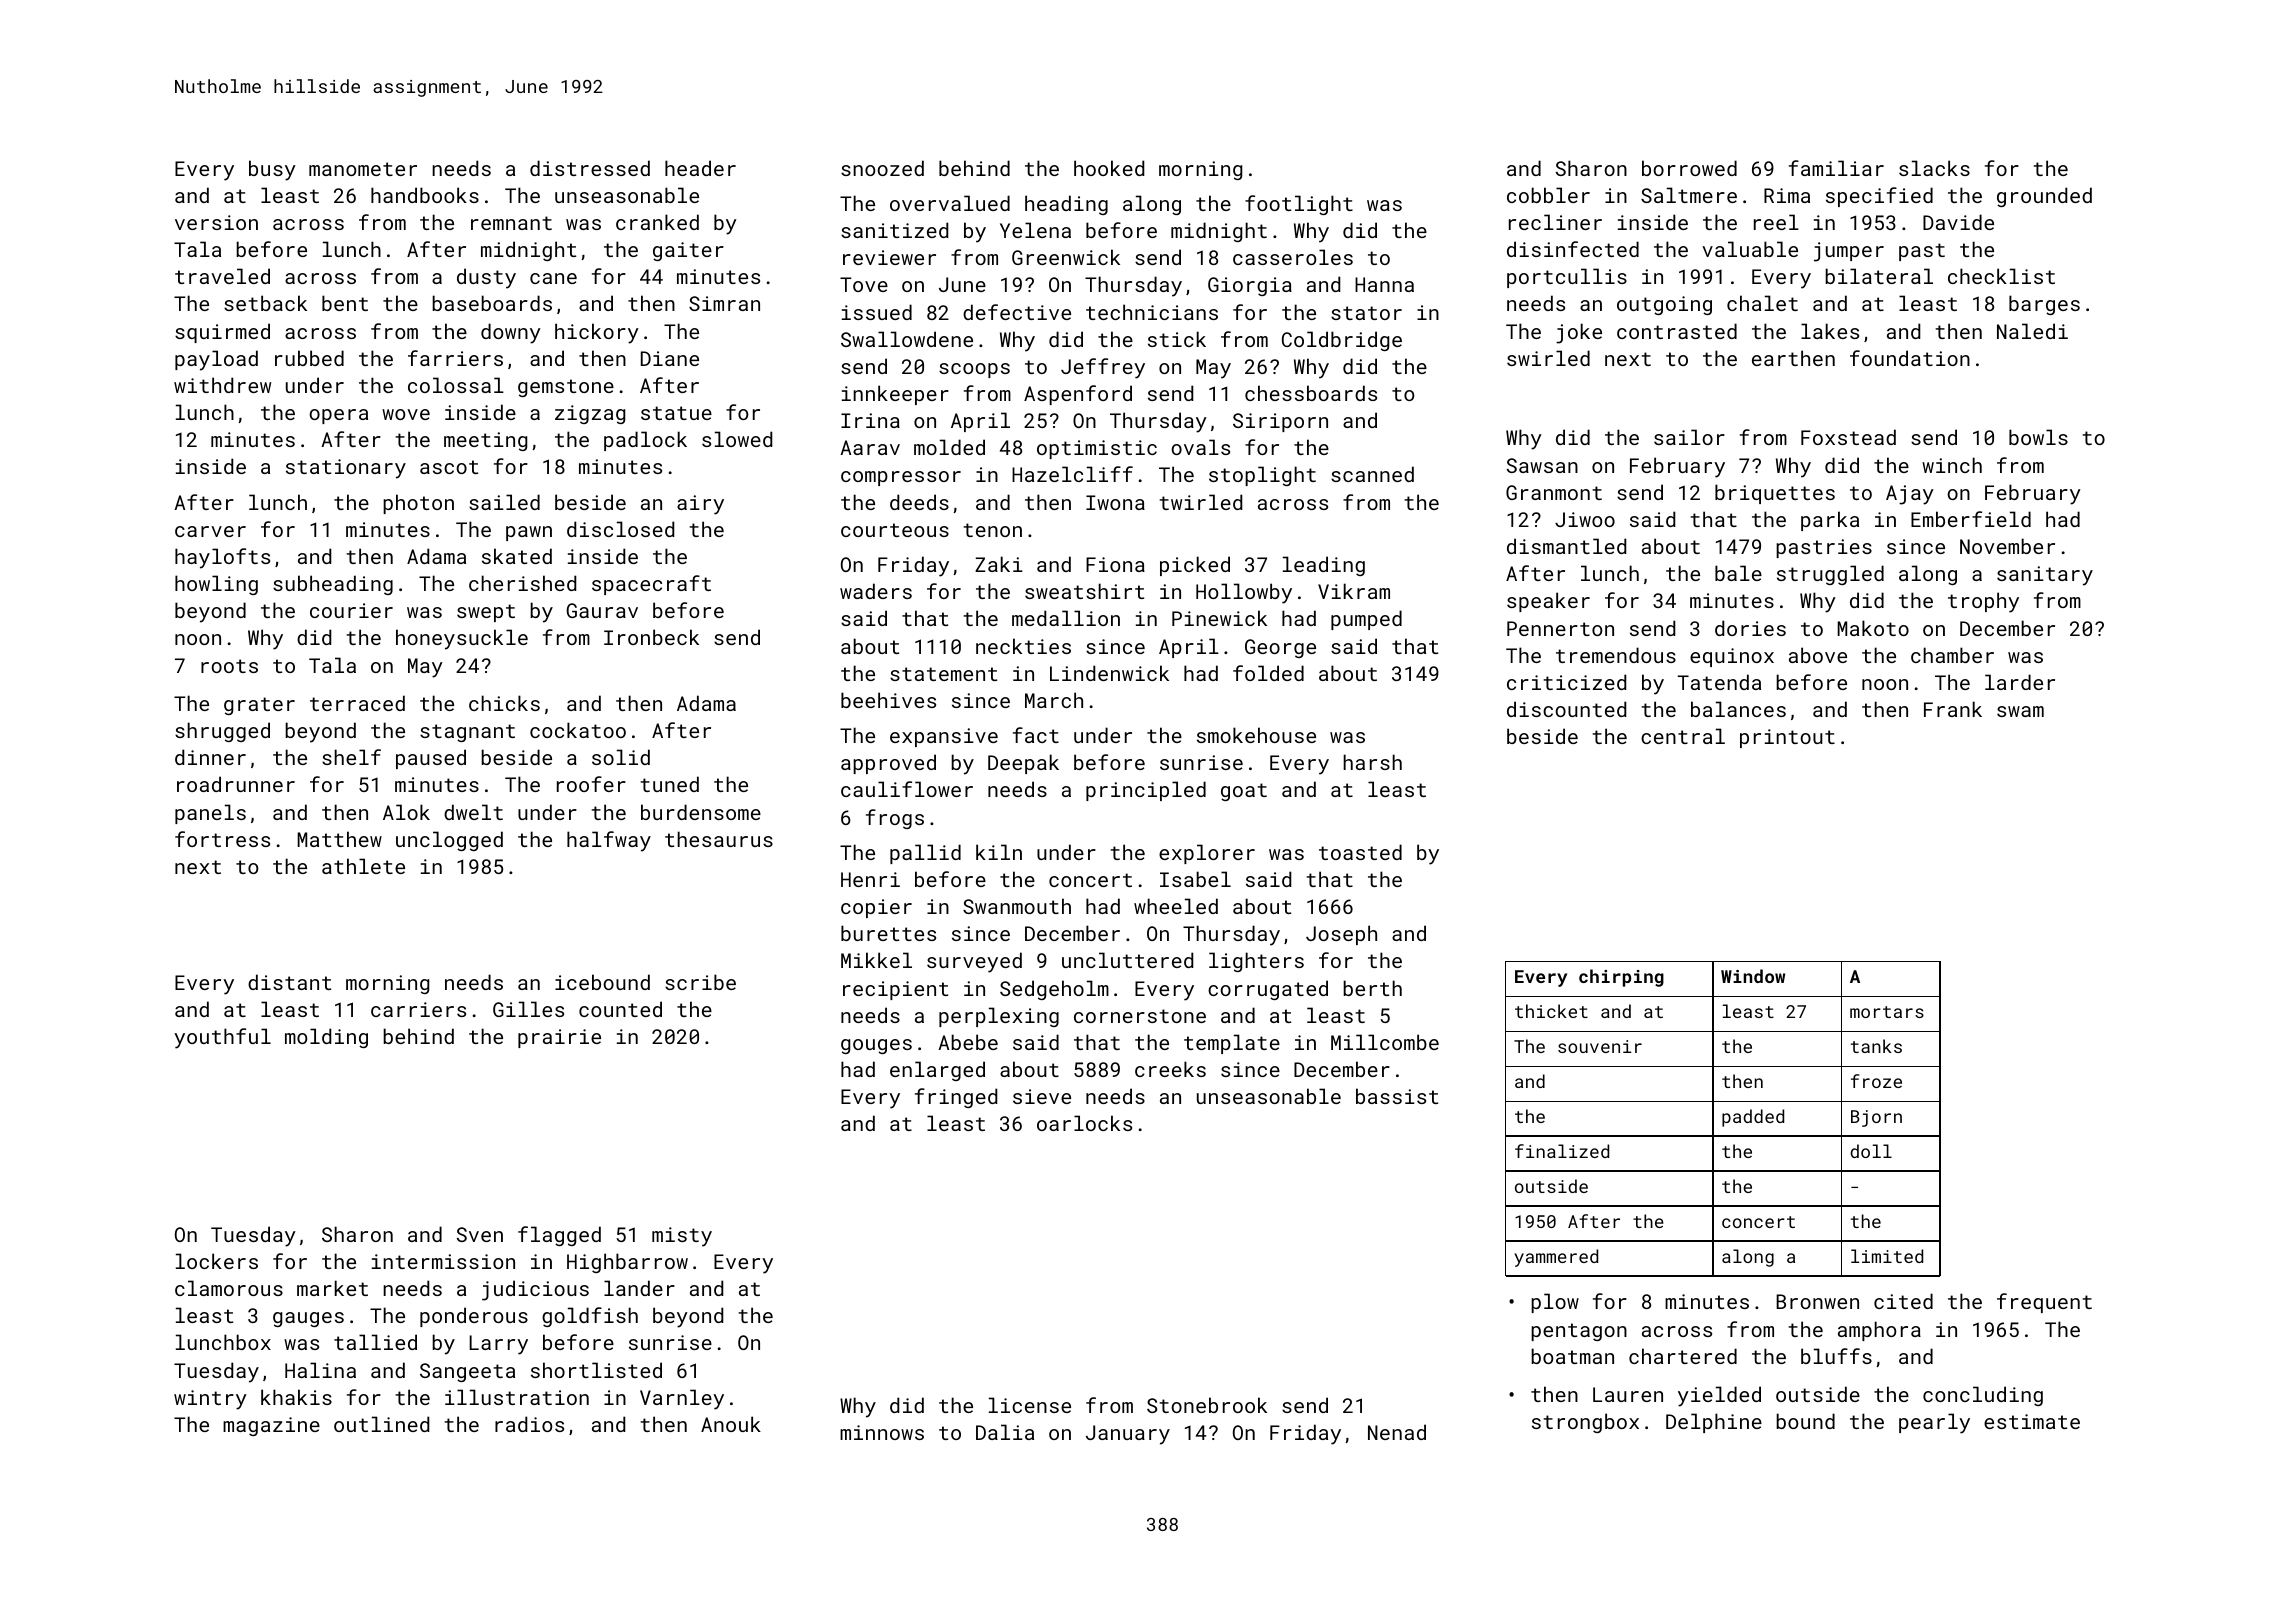 This screenshot has height=1620, width=2292. I want to click on Gaurav, so click(602, 610).
